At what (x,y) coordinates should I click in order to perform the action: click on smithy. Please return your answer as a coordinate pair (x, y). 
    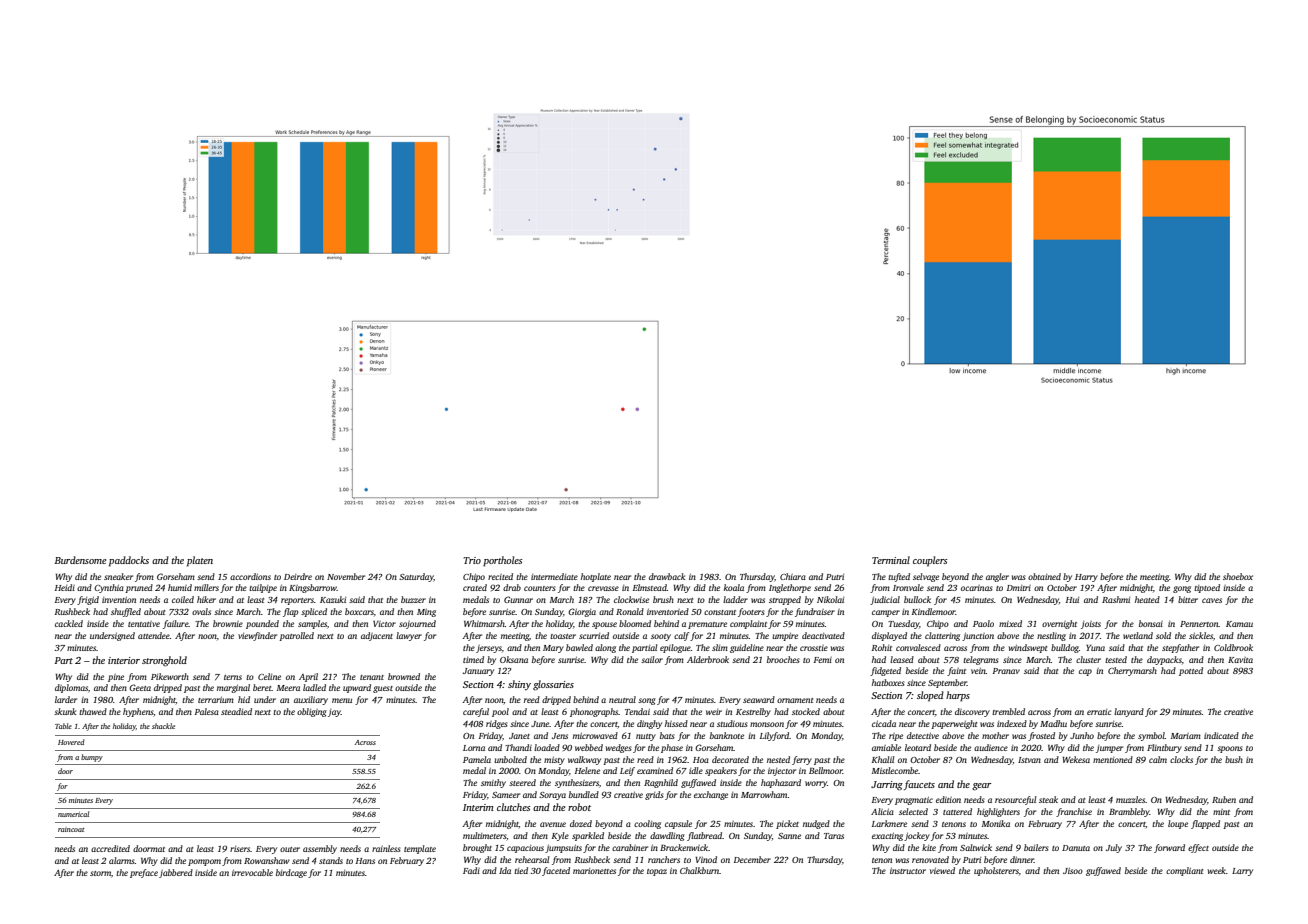
    Looking at the image, I should click on (493, 783).
